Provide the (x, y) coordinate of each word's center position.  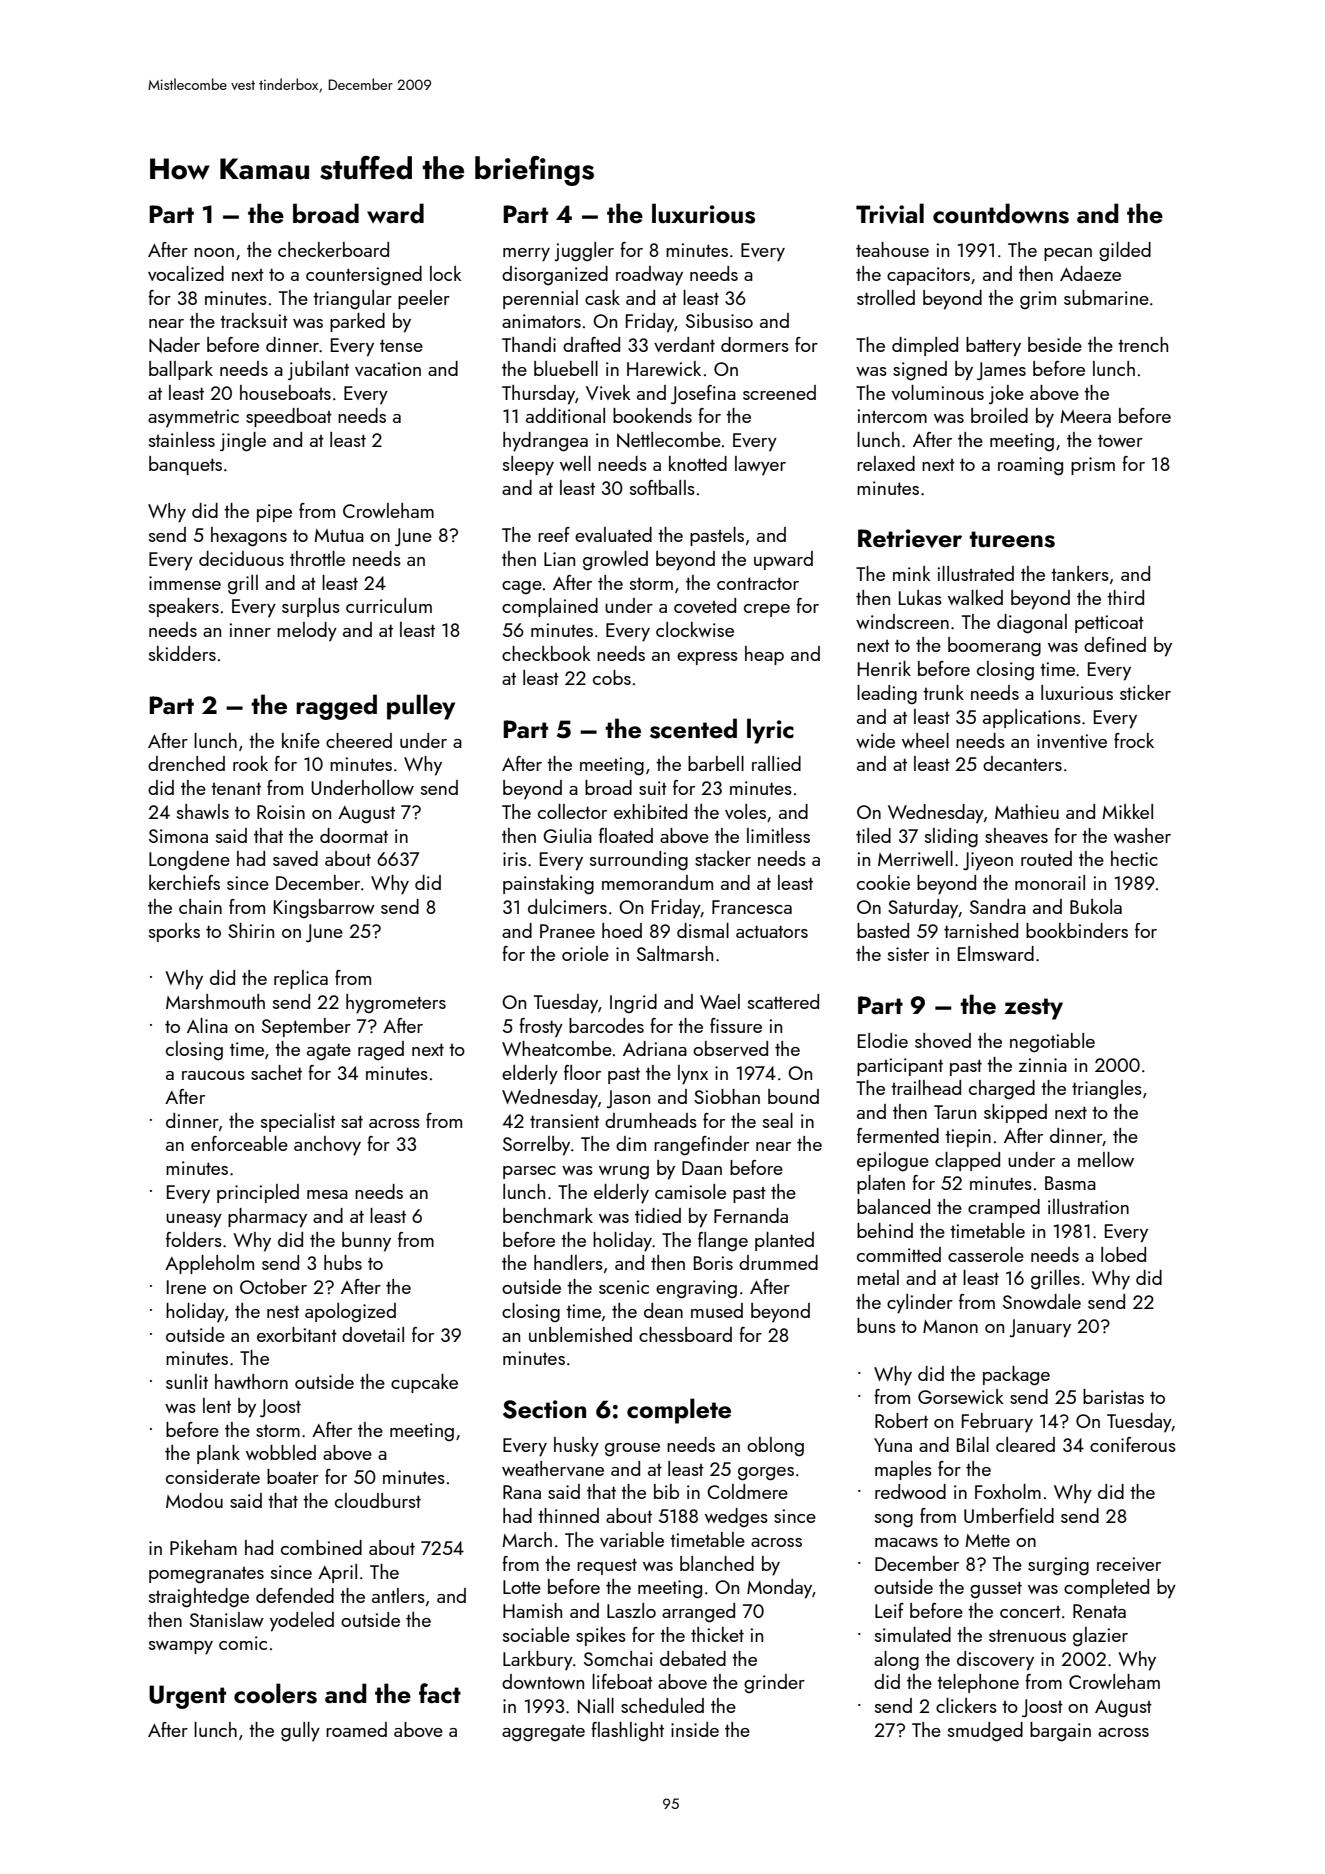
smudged (985, 1732)
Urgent (187, 1697)
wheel (925, 740)
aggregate (543, 1733)
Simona (178, 836)
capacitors (928, 276)
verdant (684, 344)
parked (357, 322)
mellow (1106, 1159)
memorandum (657, 882)
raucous (213, 1075)
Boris (713, 1263)
